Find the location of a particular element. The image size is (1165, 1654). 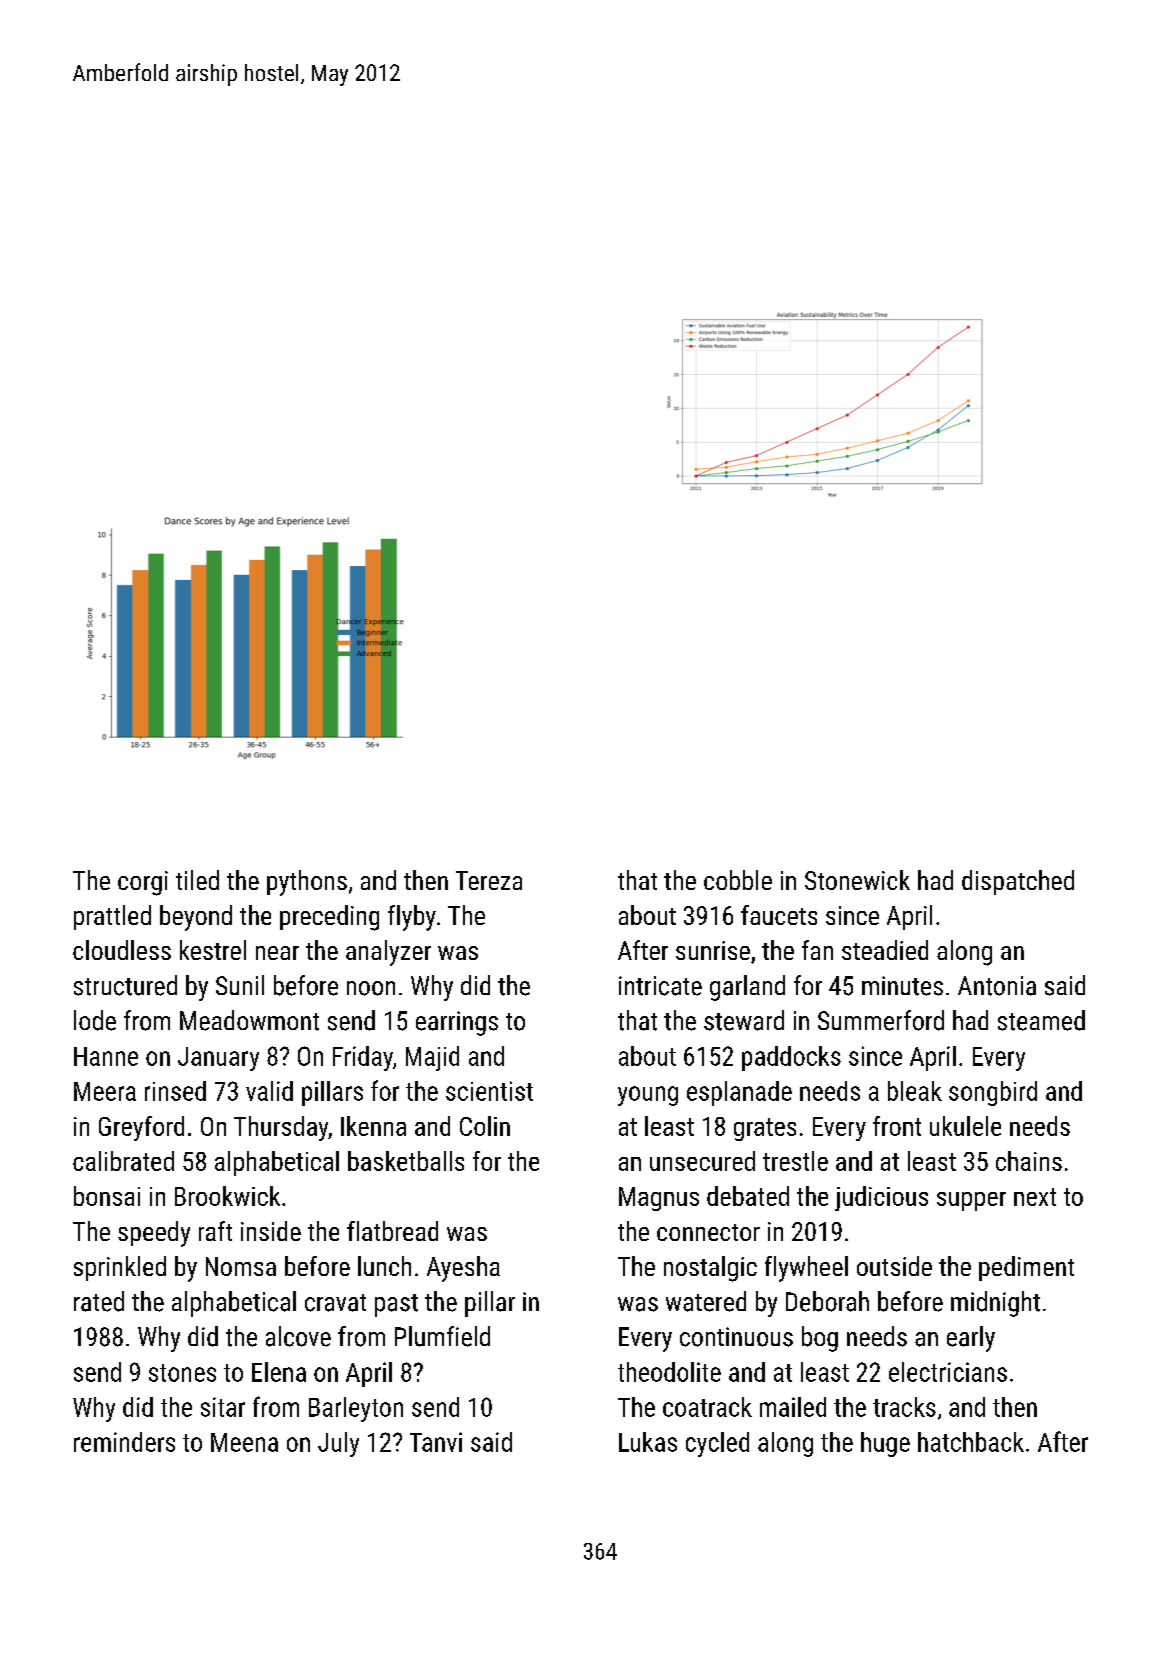

Elena is located at coordinates (279, 1372).
